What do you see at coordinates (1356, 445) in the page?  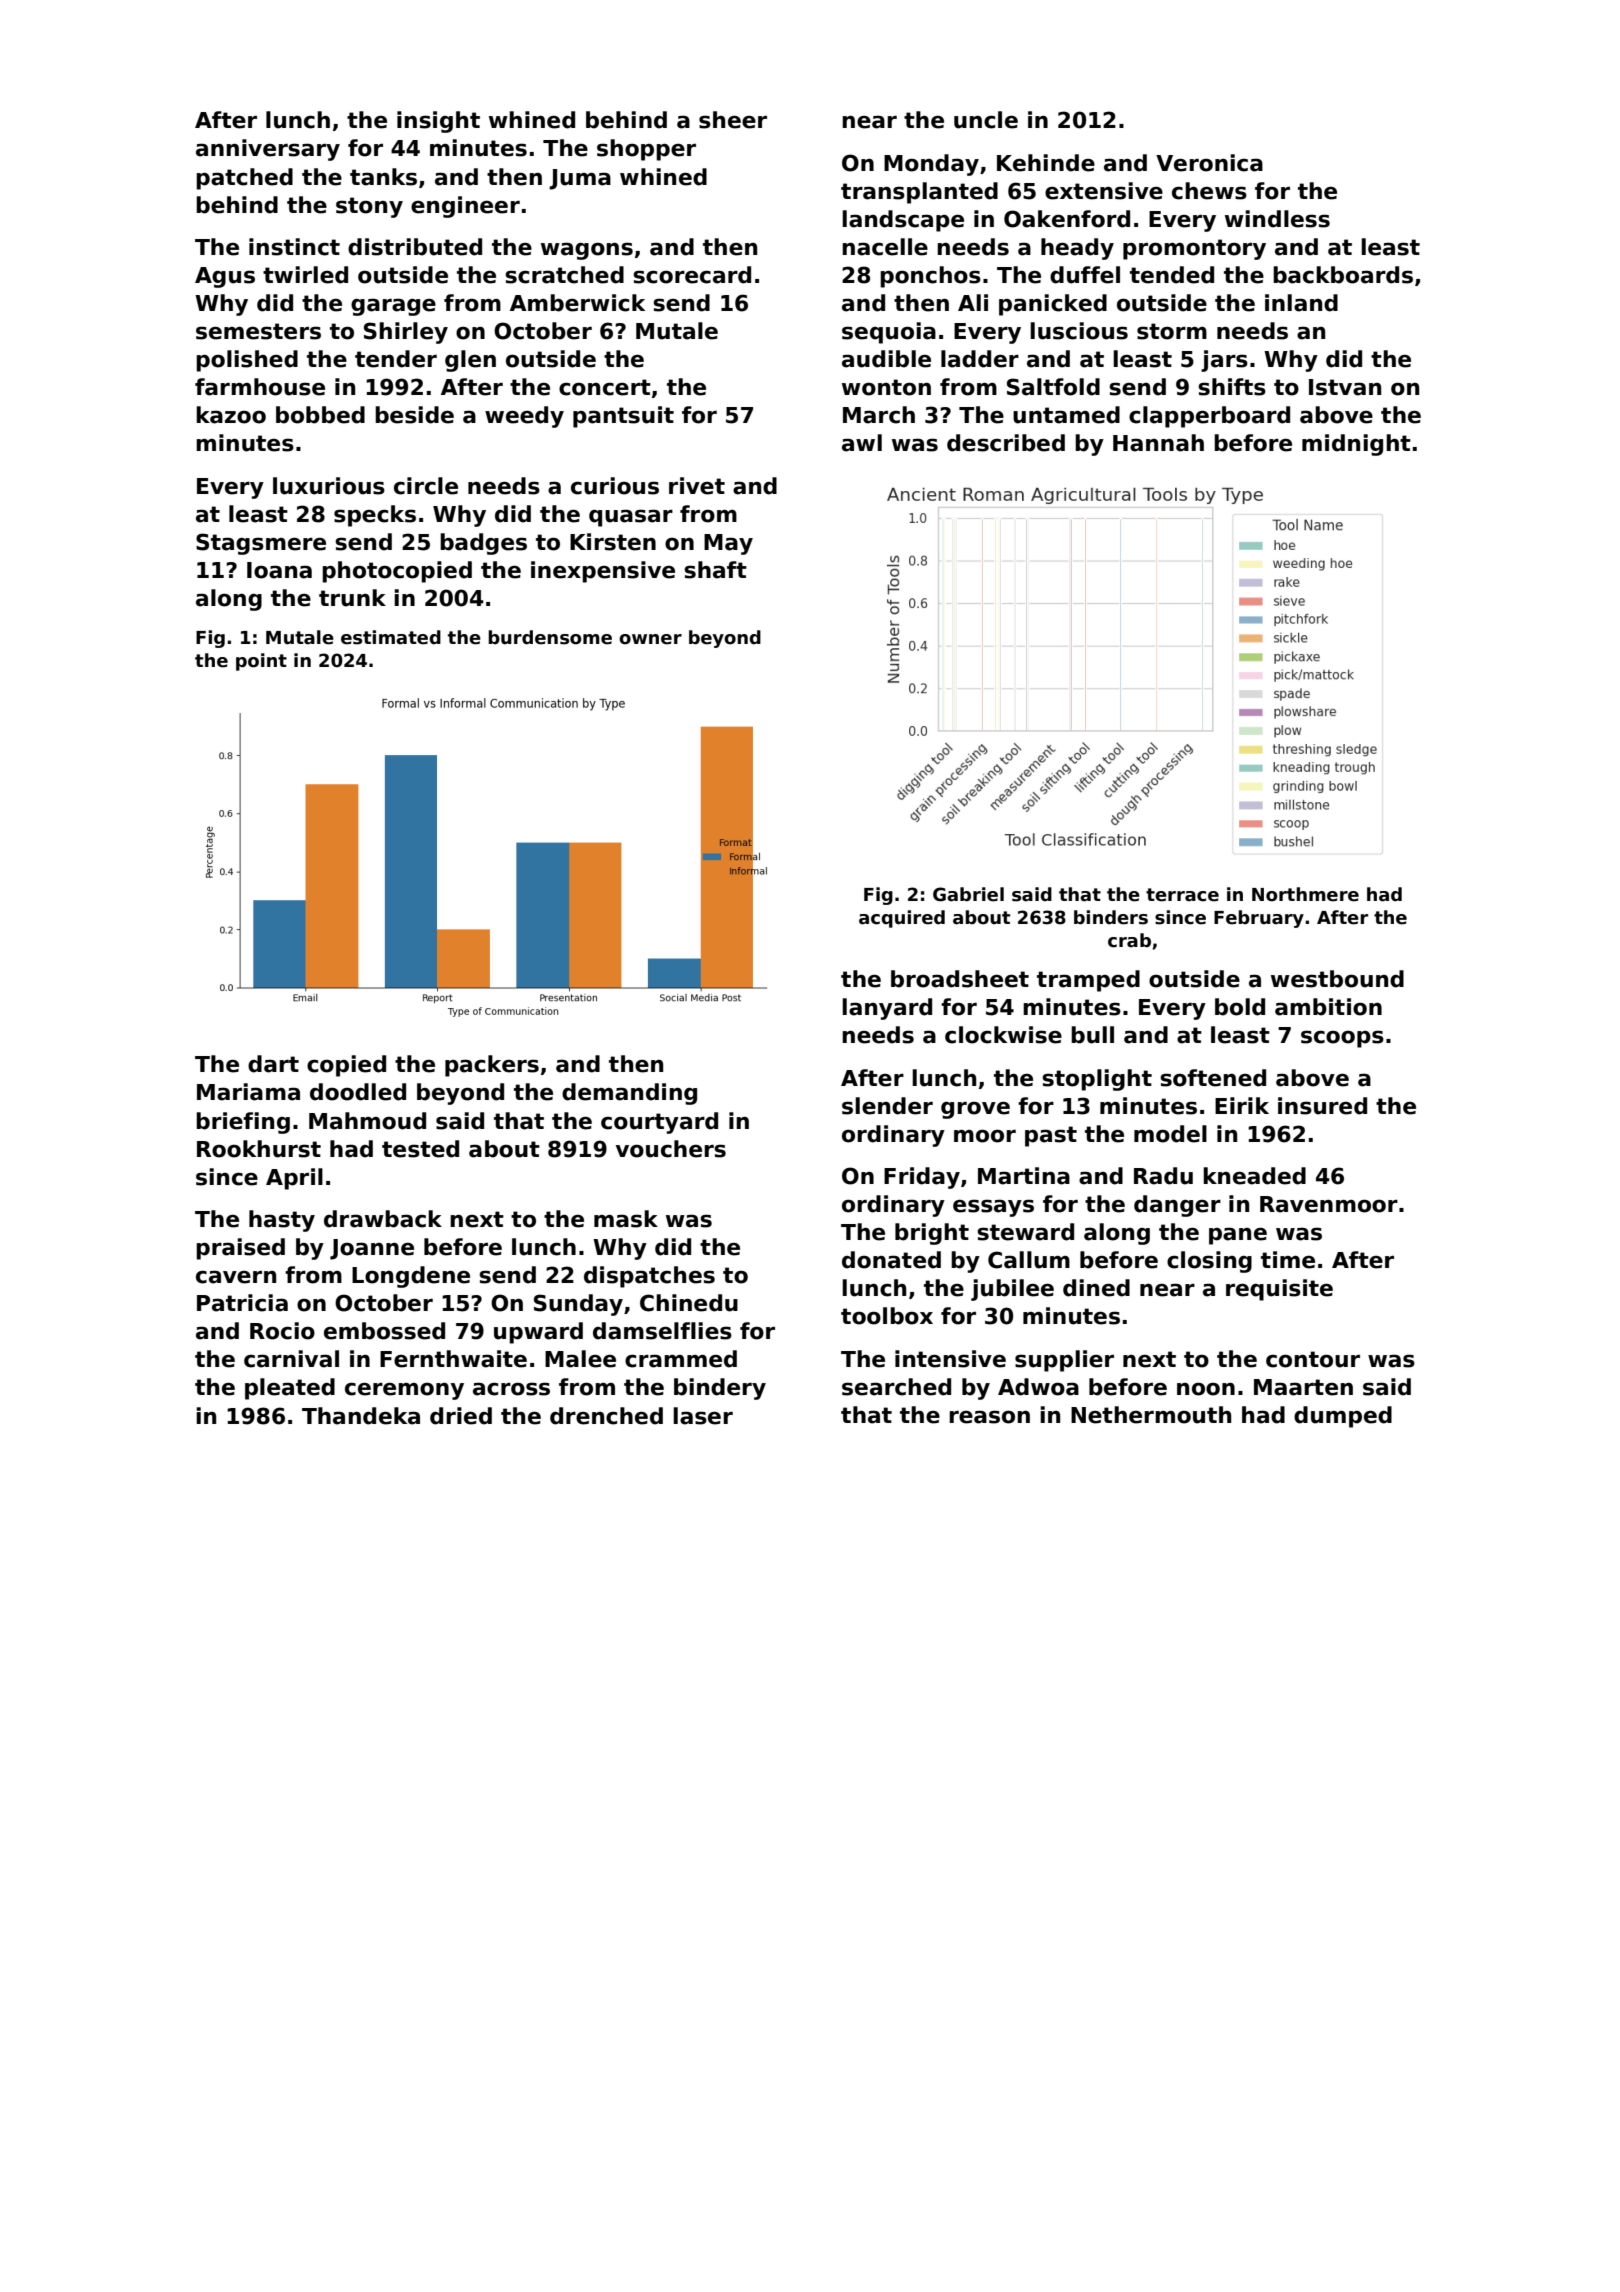 I see `midnight` at bounding box center [1356, 445].
